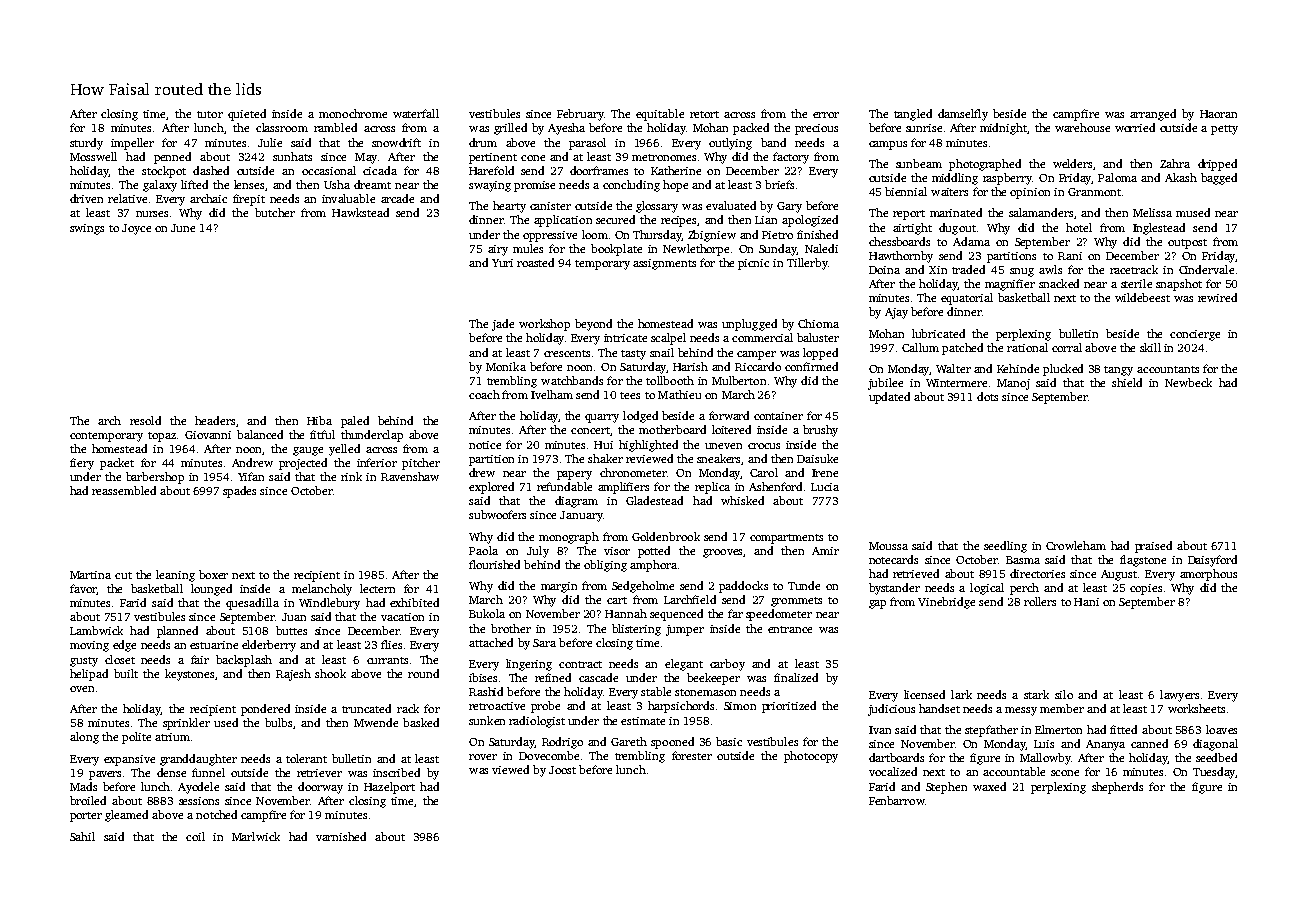  What do you see at coordinates (247, 115) in the page?
I see `quieted` at bounding box center [247, 115].
